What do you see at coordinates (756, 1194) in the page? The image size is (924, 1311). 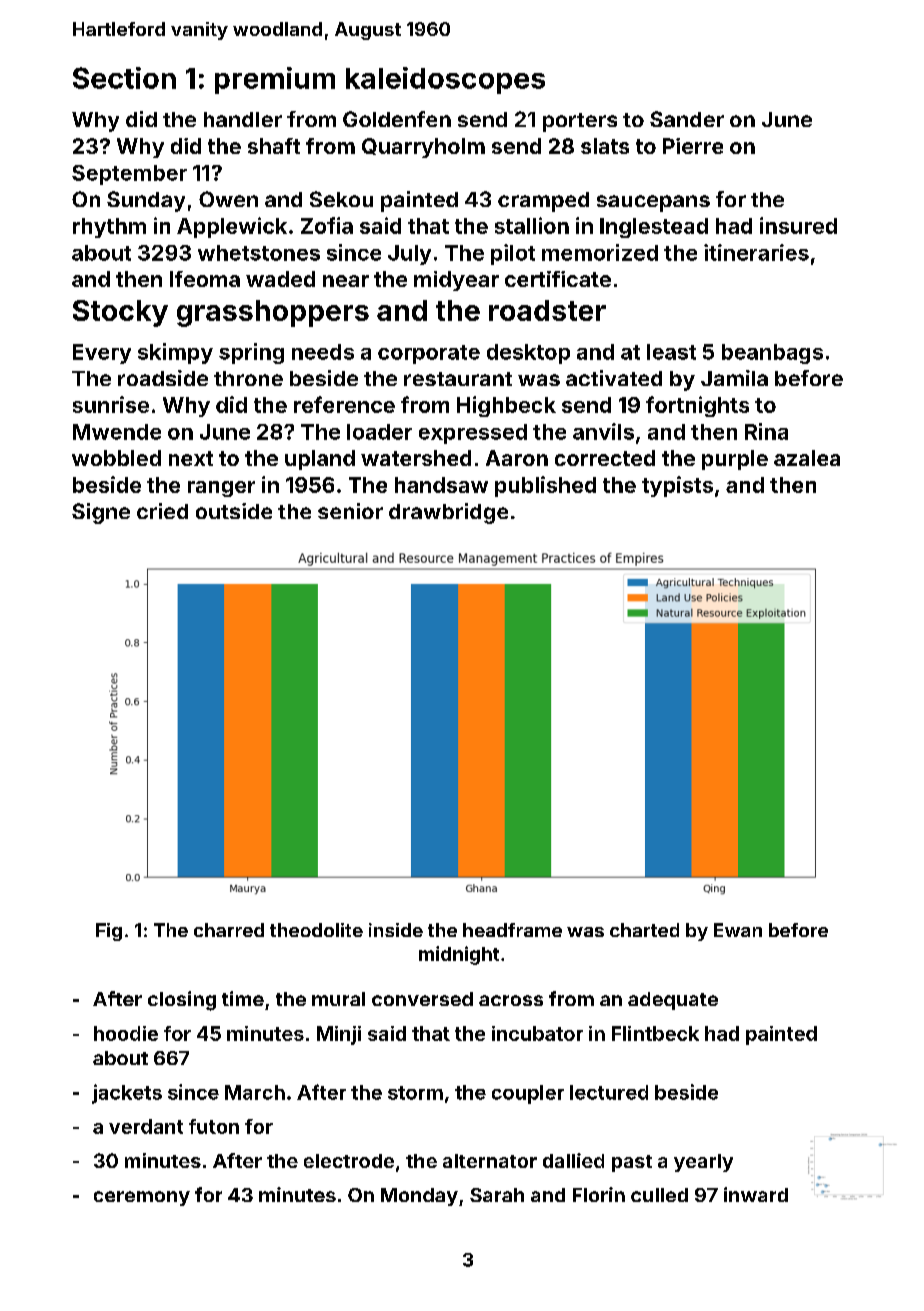 I see `inward` at bounding box center [756, 1194].
